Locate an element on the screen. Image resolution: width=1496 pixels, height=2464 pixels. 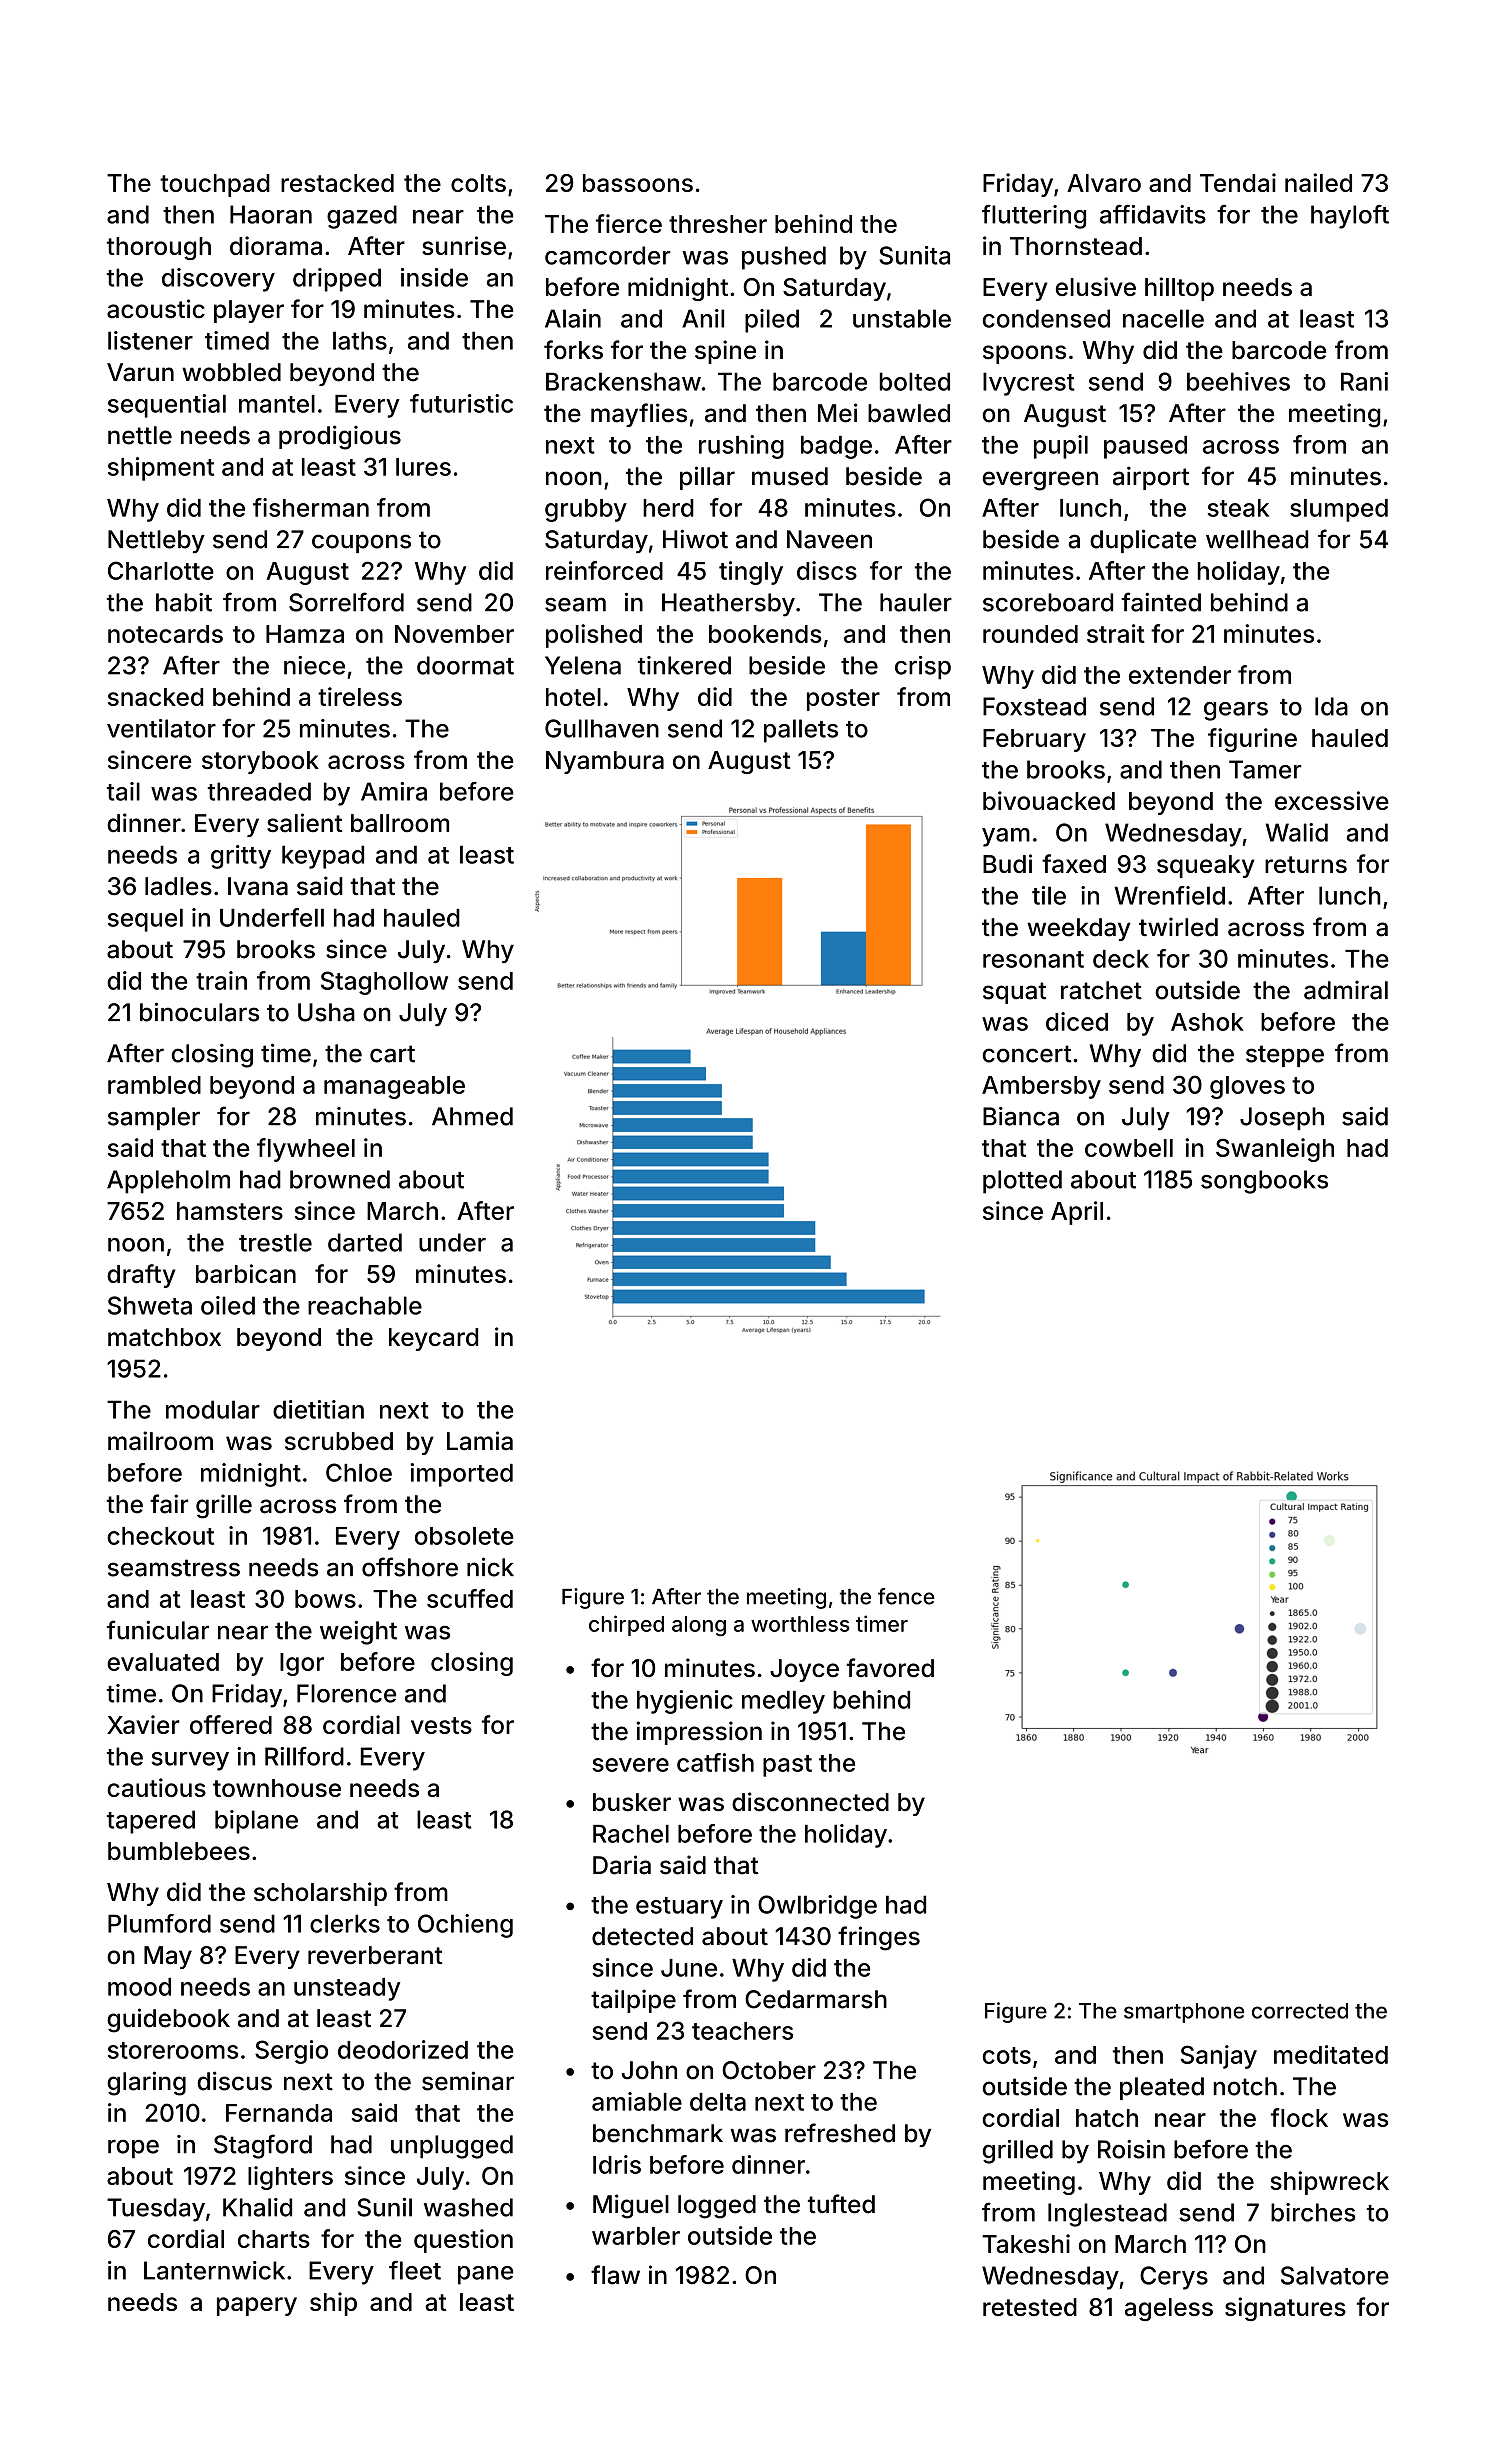
pallets is located at coordinates (801, 731).
